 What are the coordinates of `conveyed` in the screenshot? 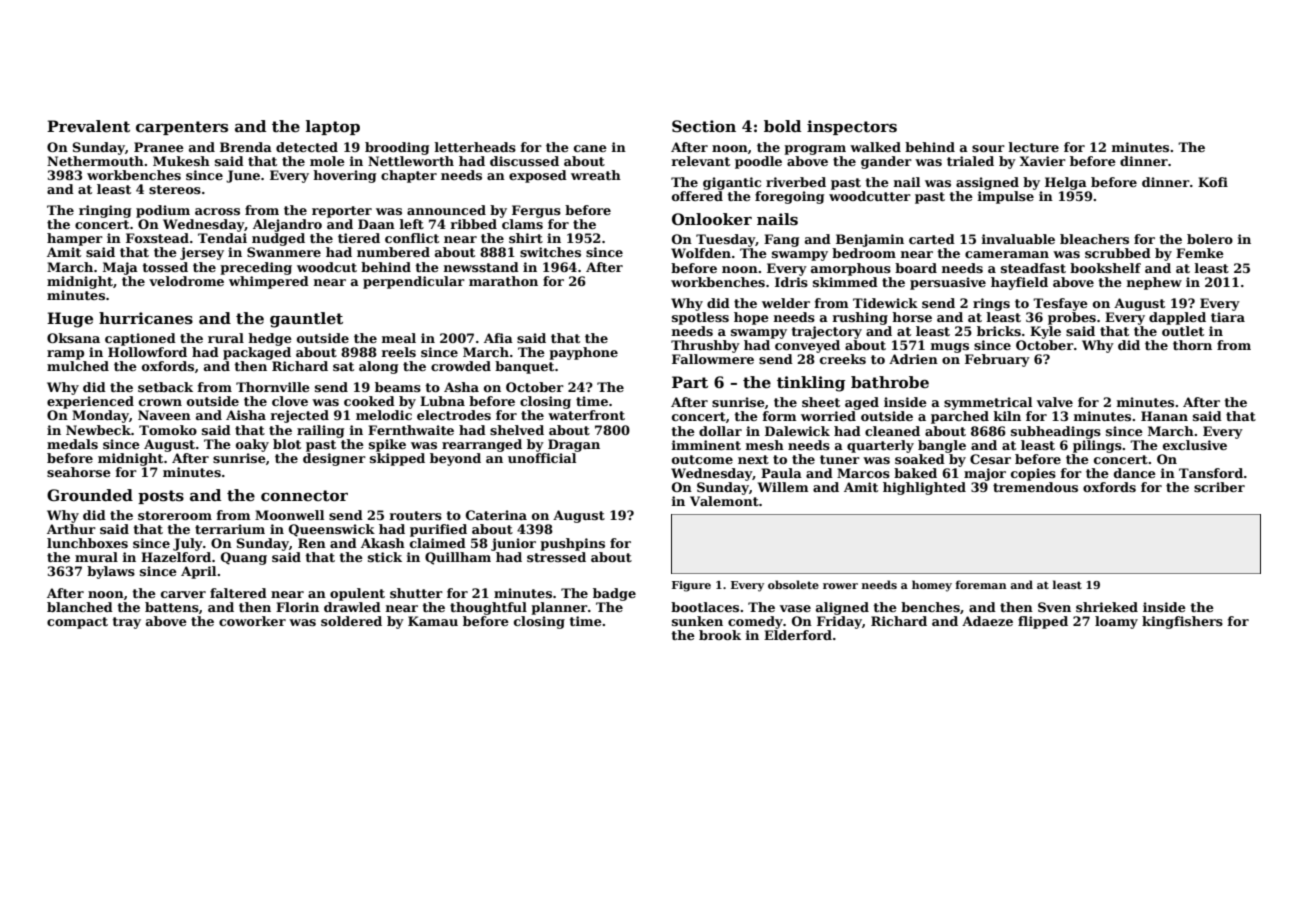 It's located at (807, 346).
